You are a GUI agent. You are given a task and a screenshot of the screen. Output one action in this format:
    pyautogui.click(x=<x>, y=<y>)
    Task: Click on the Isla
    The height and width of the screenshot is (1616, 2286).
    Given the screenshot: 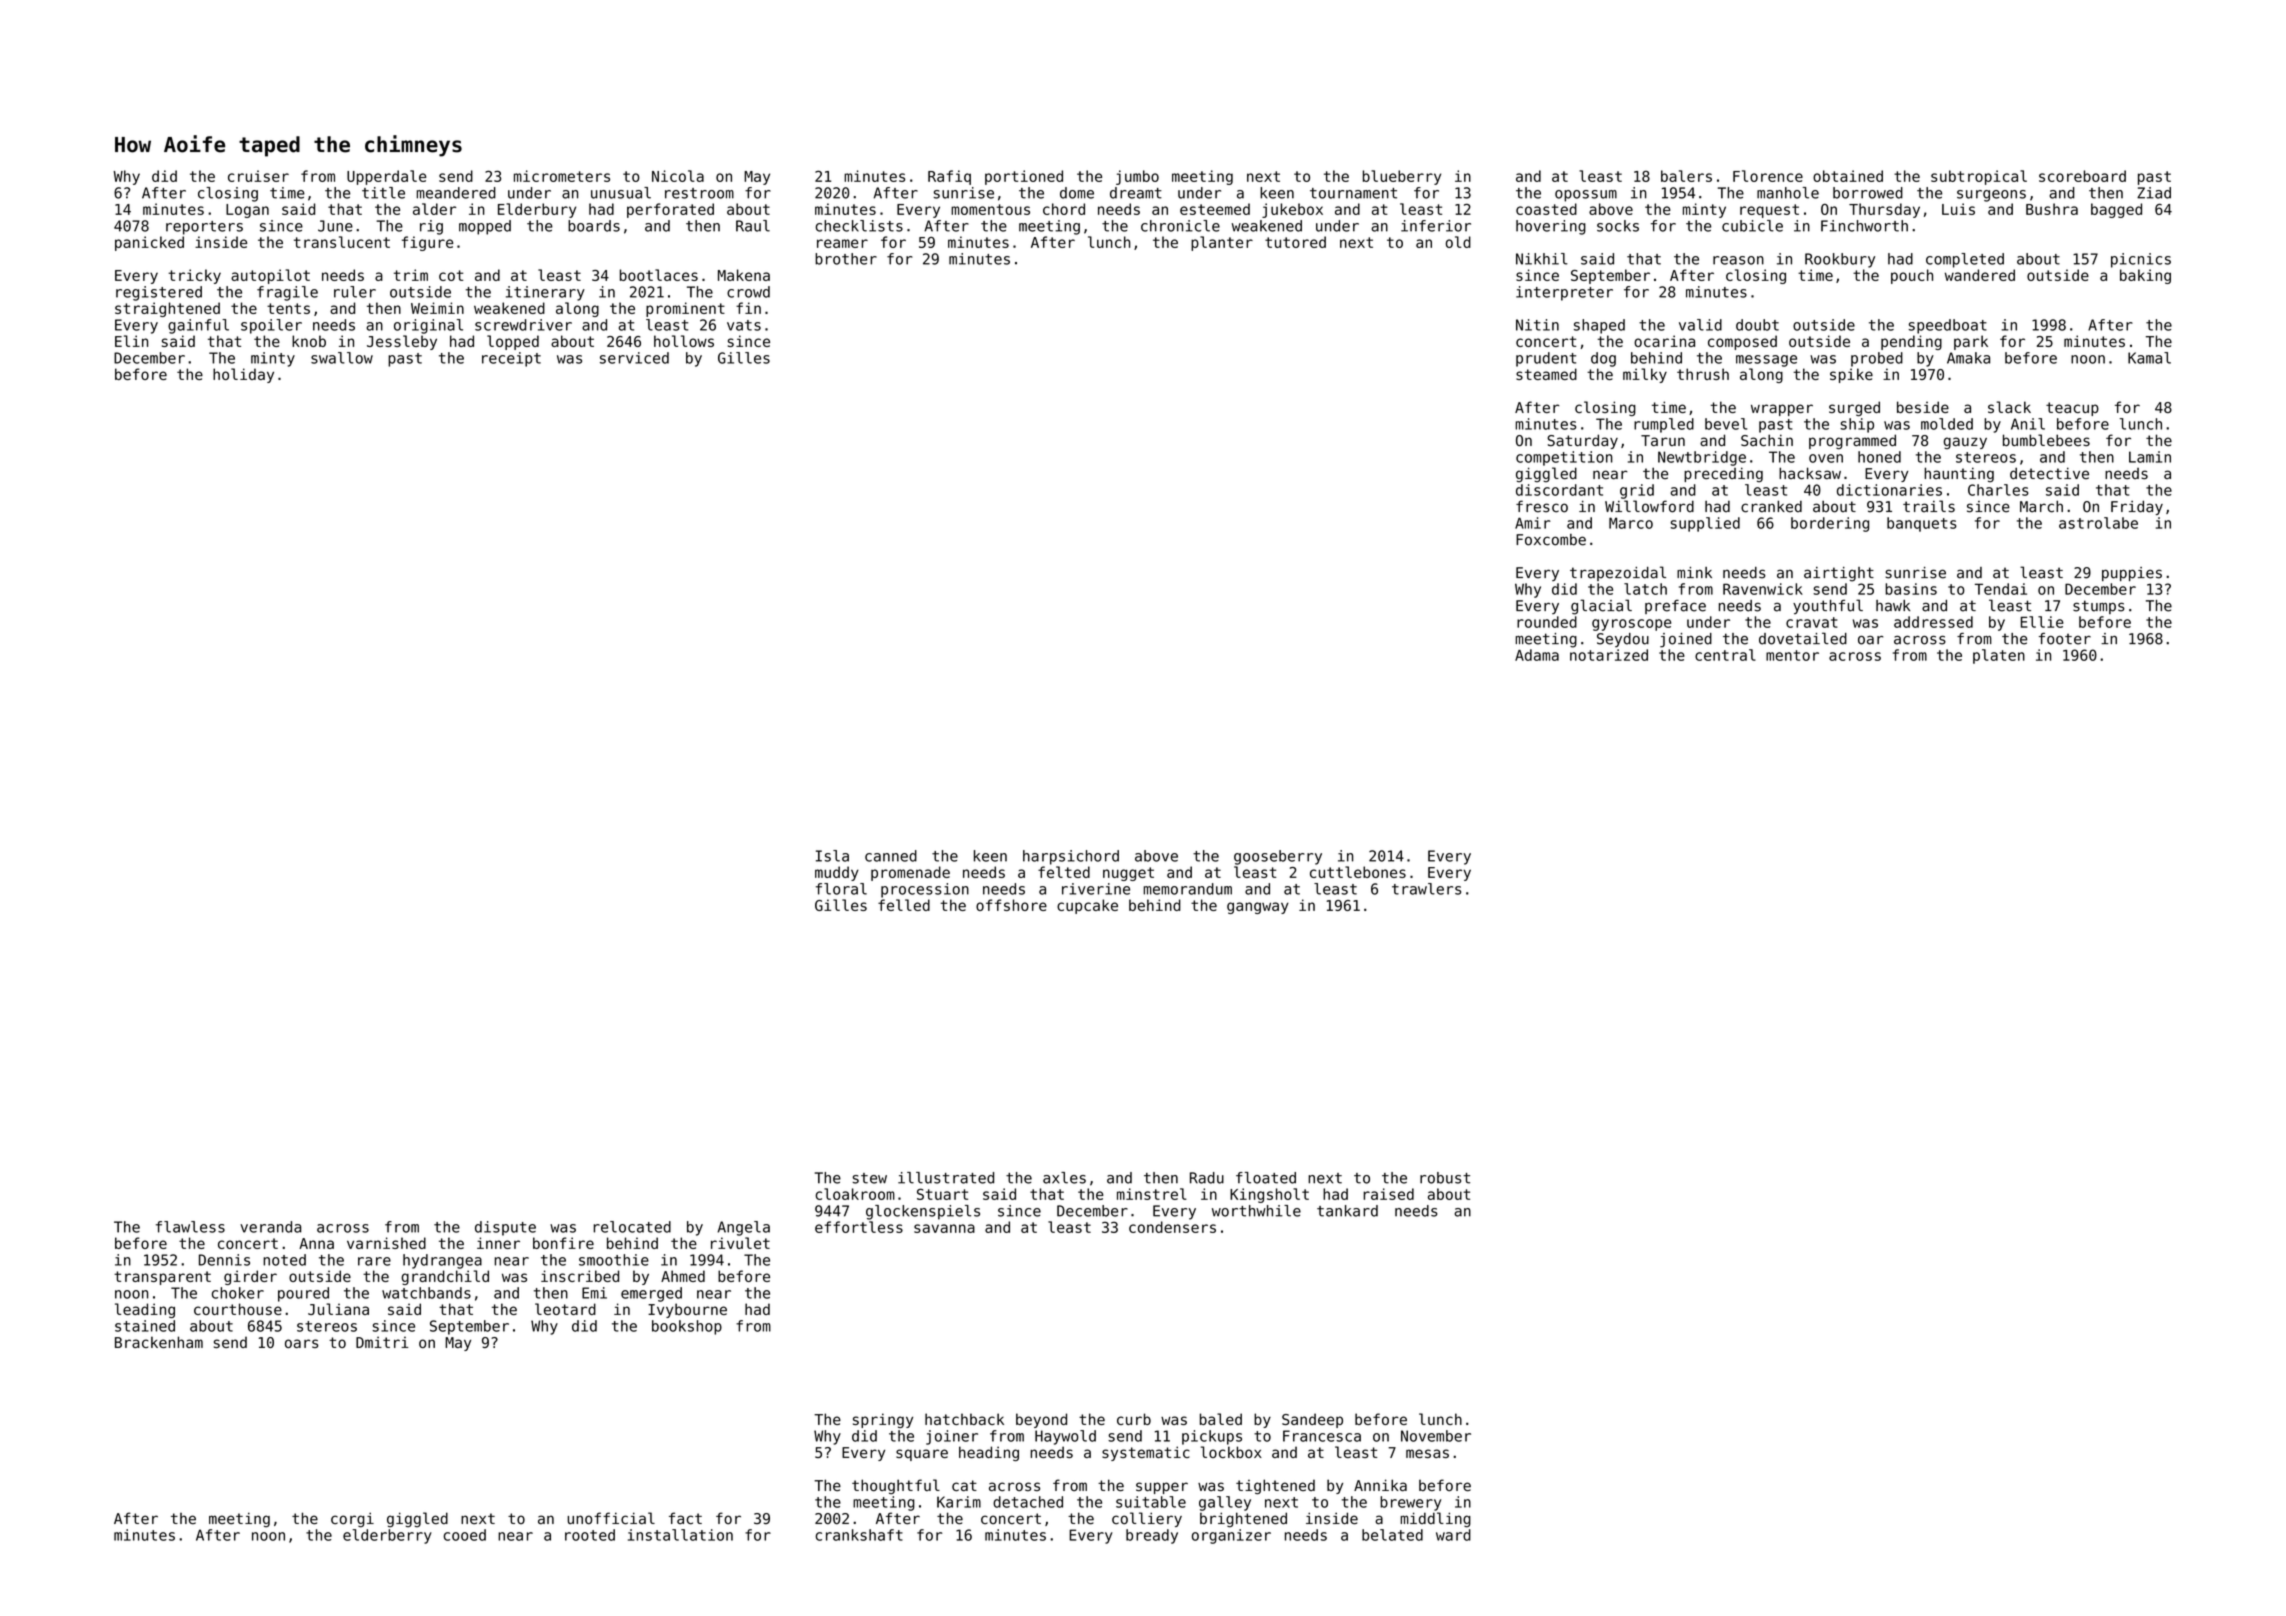 What is the action you would take?
    pyautogui.click(x=832, y=856)
